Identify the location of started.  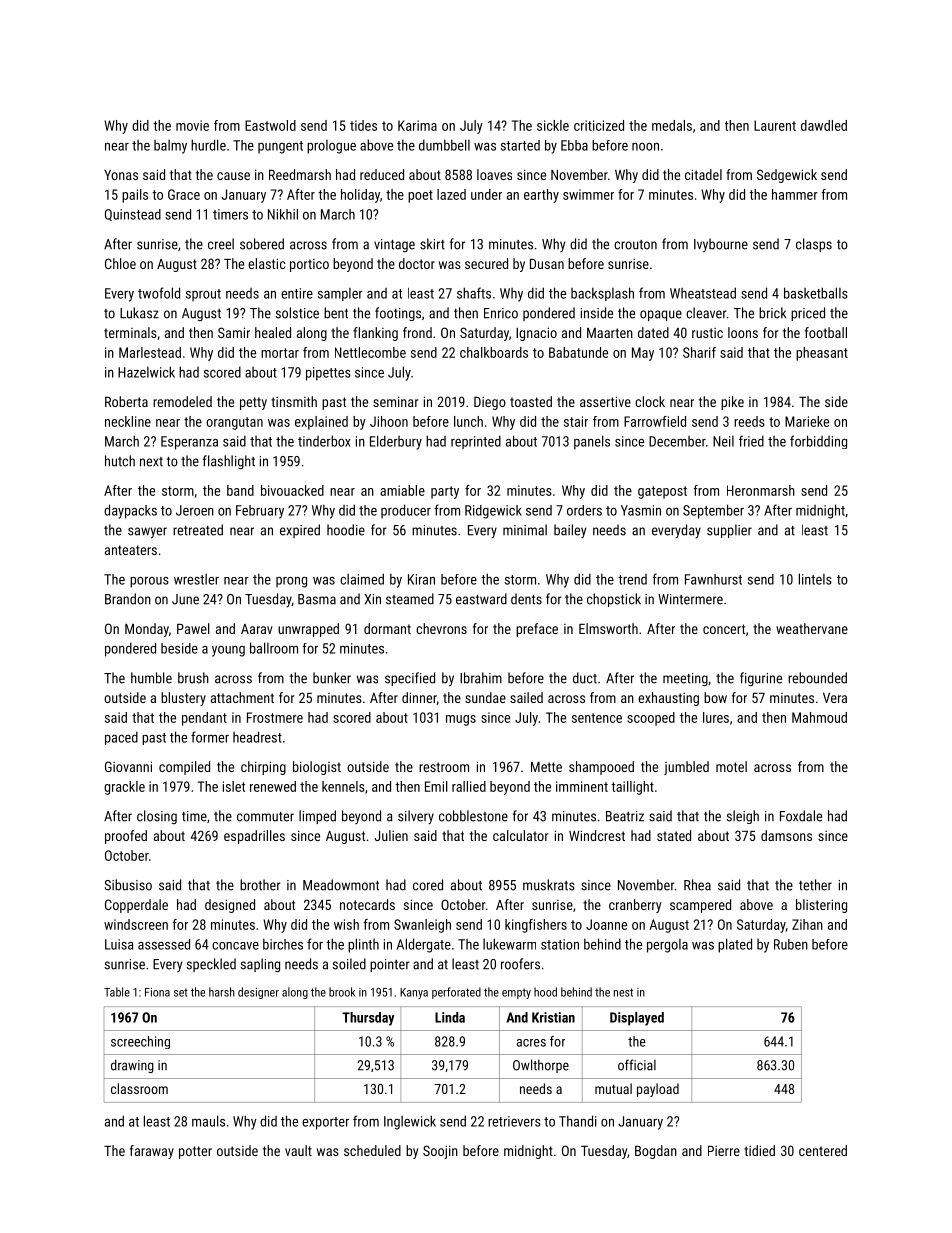
(520, 145).
